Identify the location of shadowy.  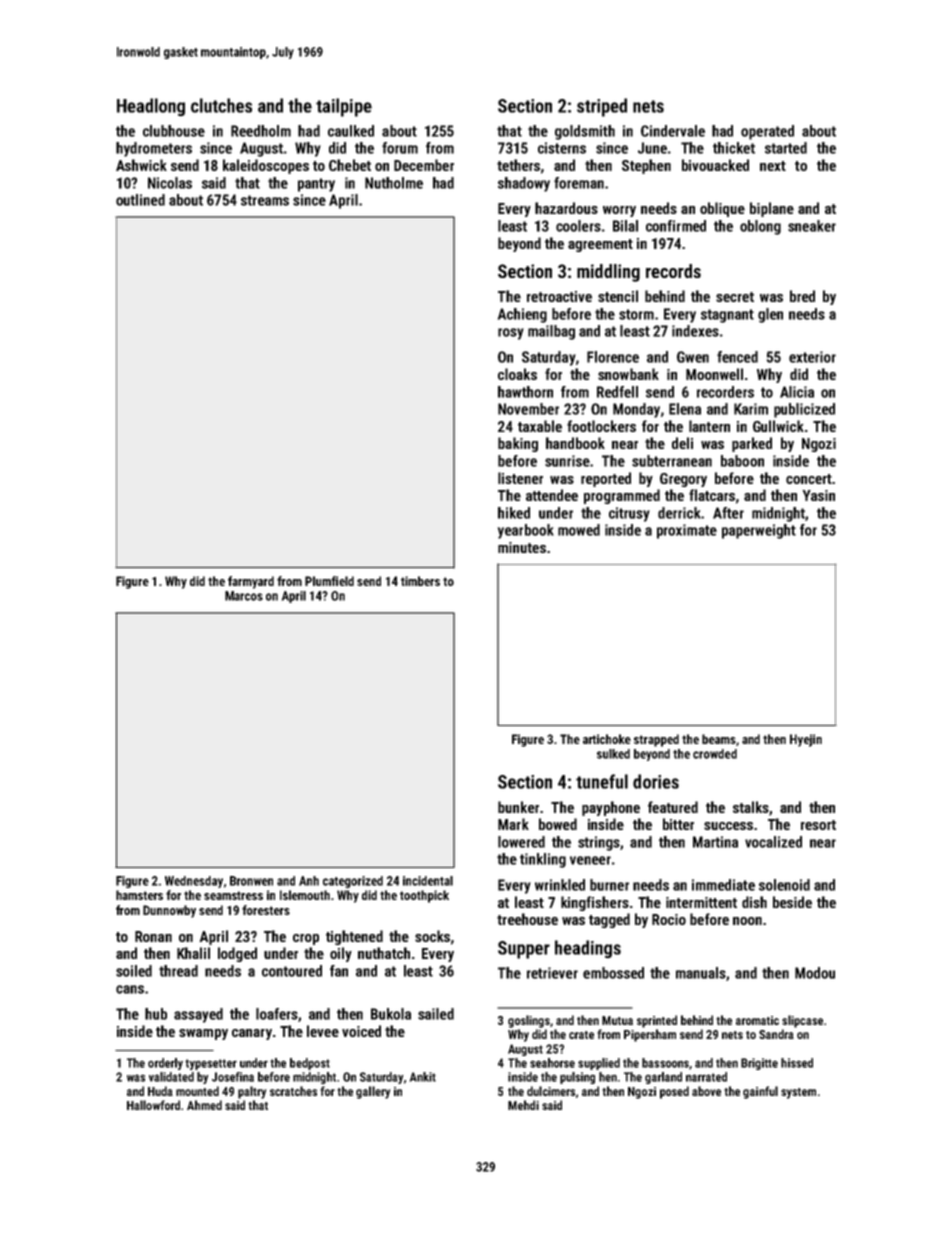
(524, 184).
